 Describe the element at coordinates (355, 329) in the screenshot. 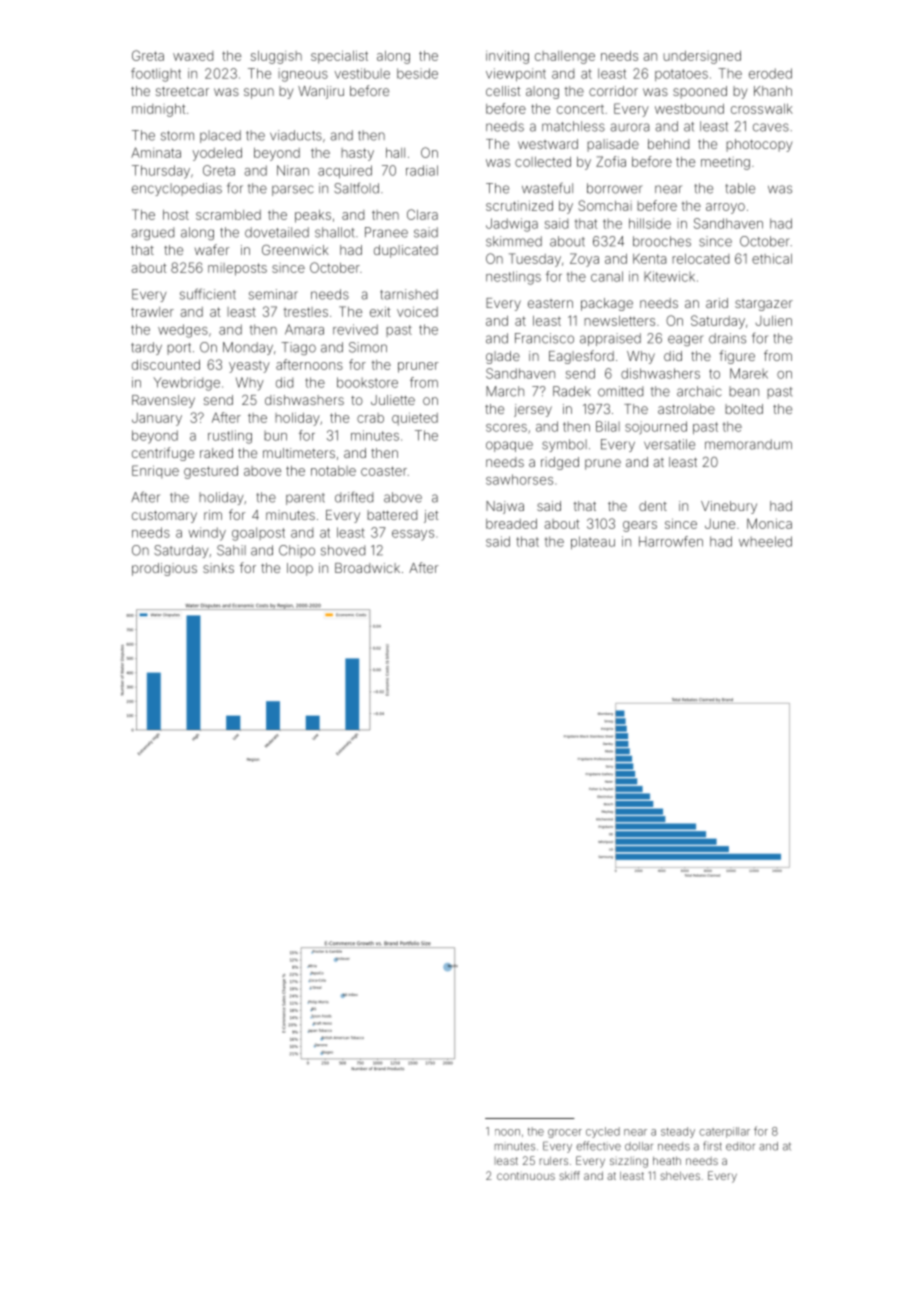

I see `revived` at that location.
